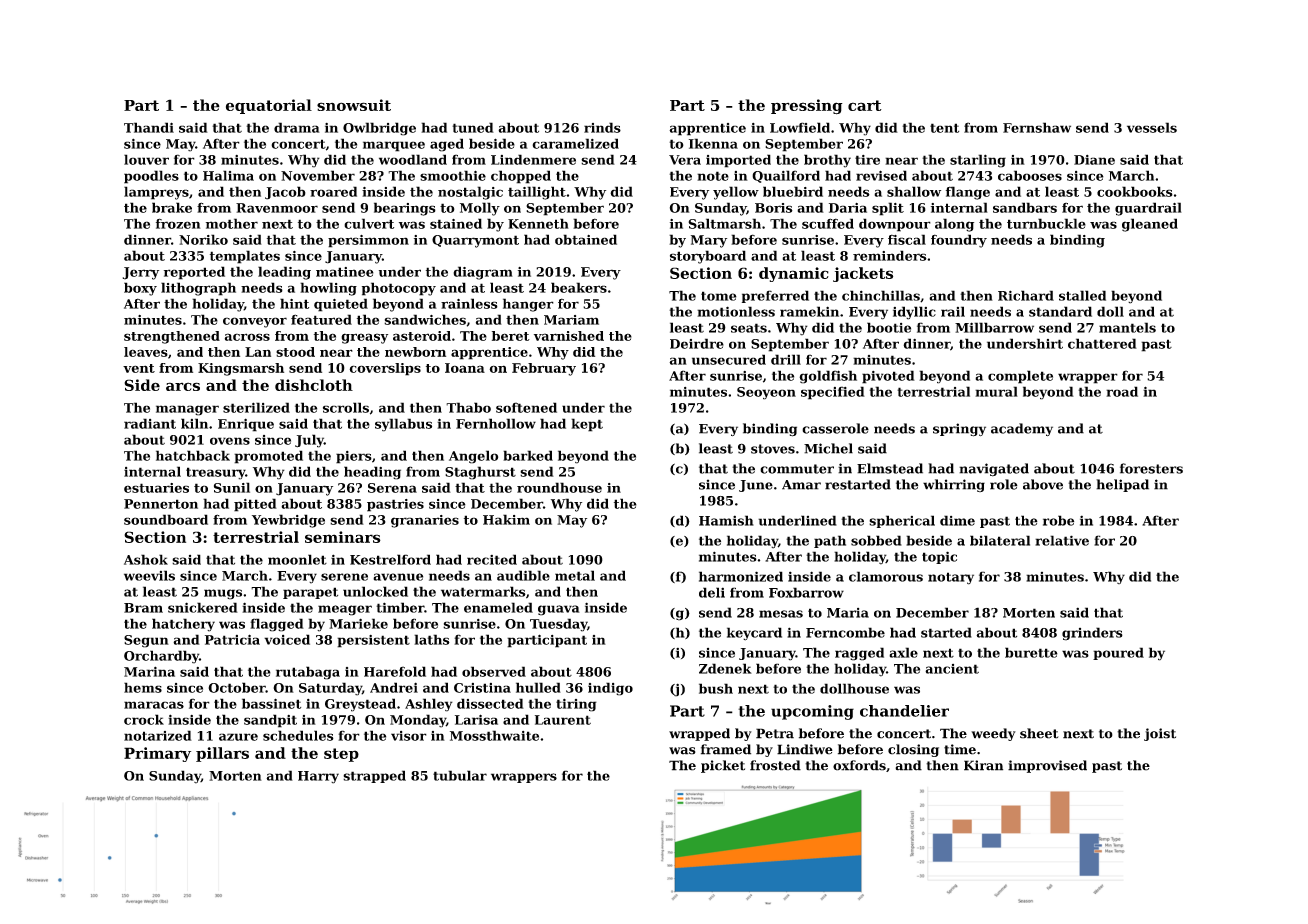 Image resolution: width=1308 pixels, height=924 pixels. I want to click on pillars, so click(222, 754).
